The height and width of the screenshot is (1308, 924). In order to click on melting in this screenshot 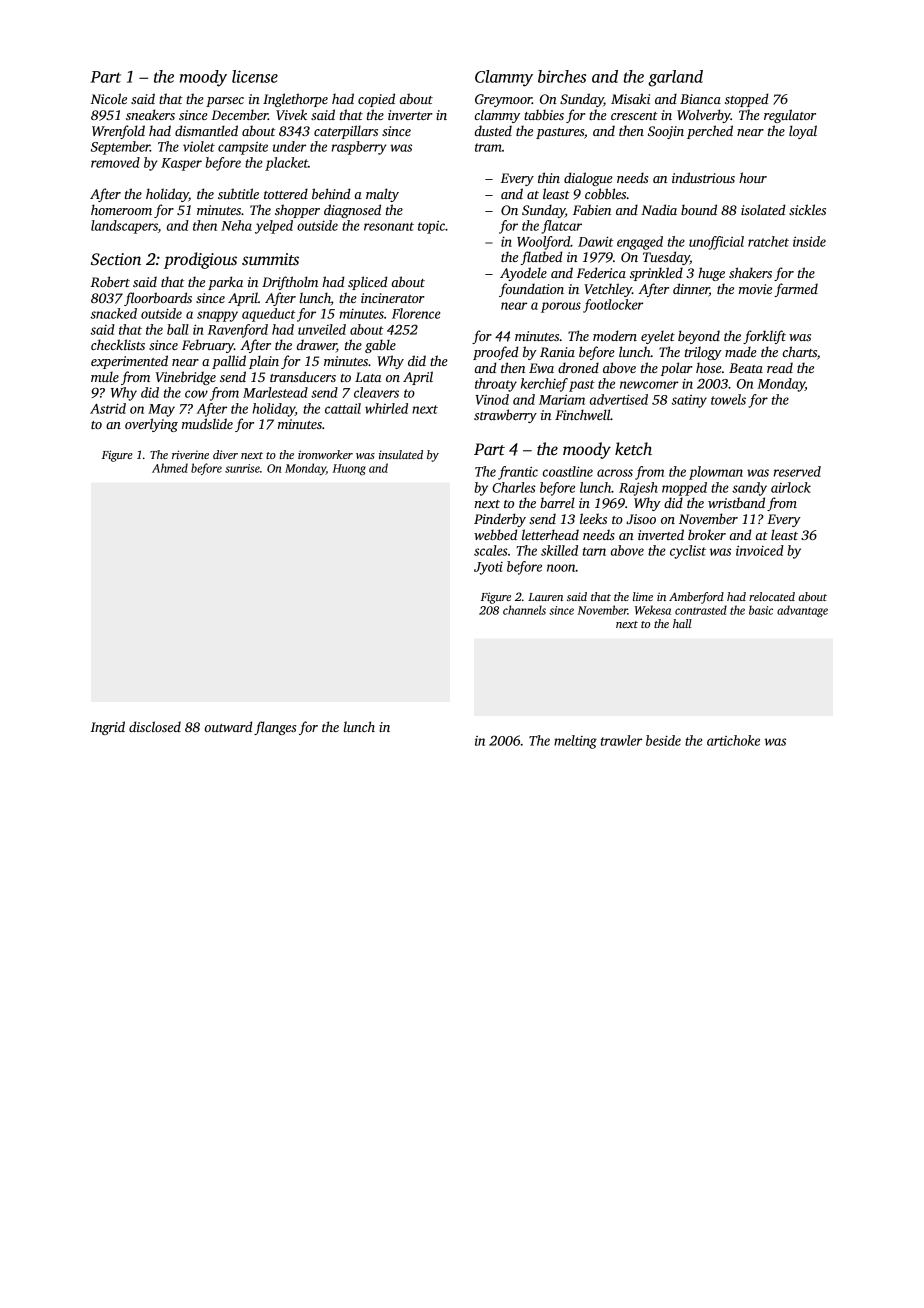, I will do `click(575, 742)`.
